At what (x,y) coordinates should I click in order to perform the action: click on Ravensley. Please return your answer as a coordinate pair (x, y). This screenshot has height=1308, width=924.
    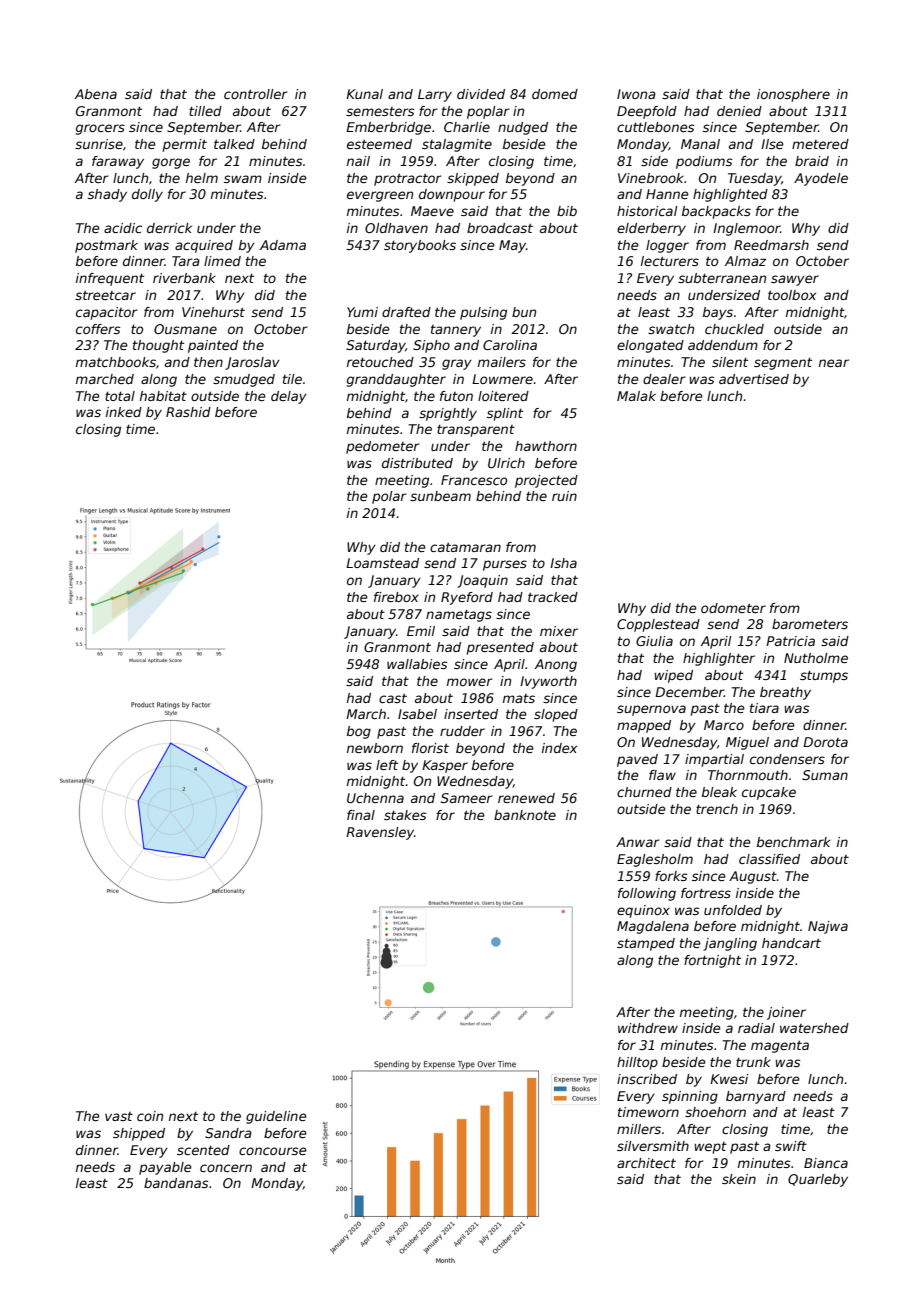
    Looking at the image, I should click on (380, 833).
